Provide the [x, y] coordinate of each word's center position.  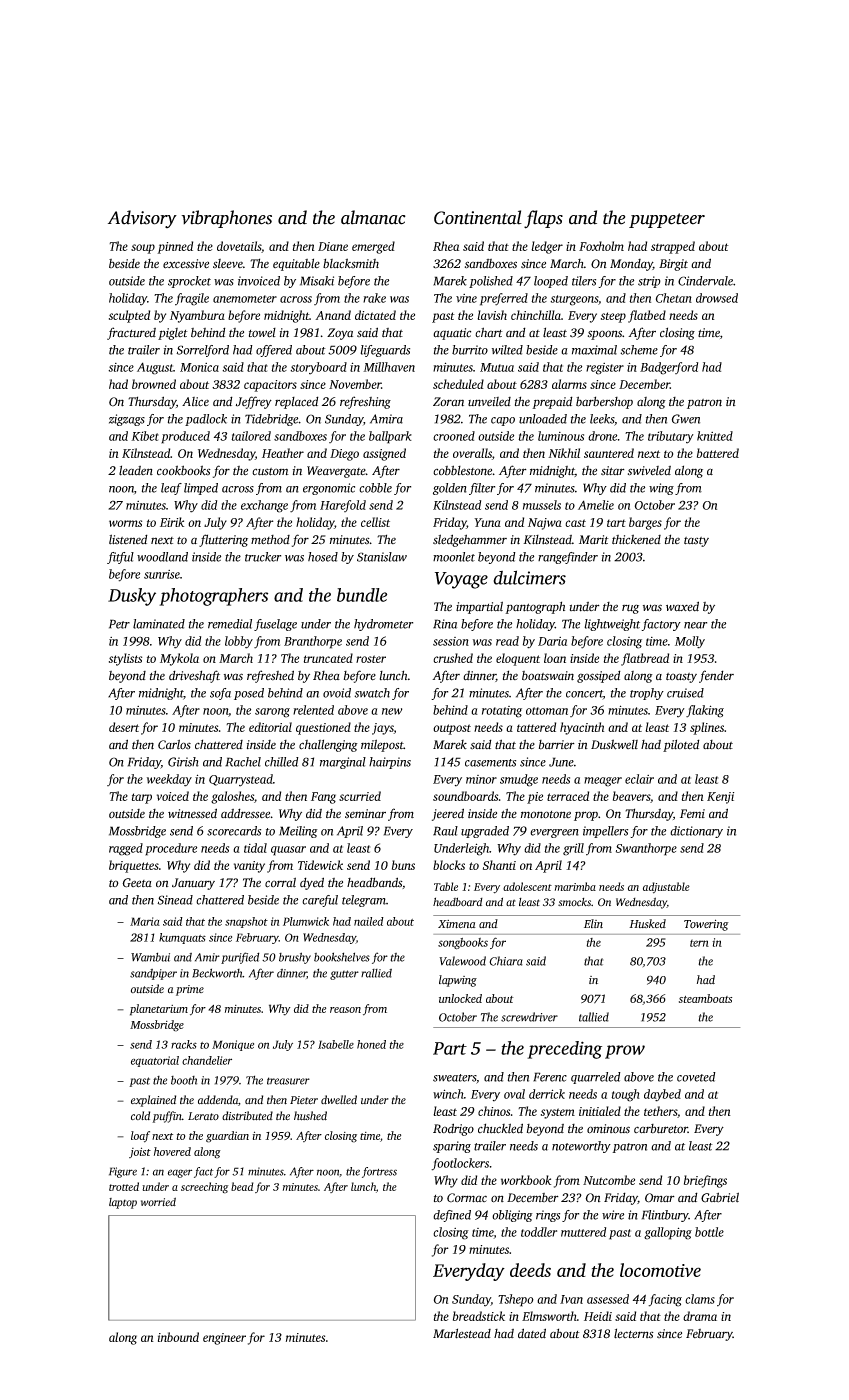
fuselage [275, 625]
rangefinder [568, 558]
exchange [264, 506]
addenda [218, 1100]
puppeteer [667, 220]
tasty [696, 542]
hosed [323, 557]
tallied [594, 1017]
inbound [178, 1337]
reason [345, 1010]
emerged [373, 247]
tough [625, 1095]
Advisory [142, 219]
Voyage [461, 580]
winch [448, 1094]
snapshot [246, 922]
